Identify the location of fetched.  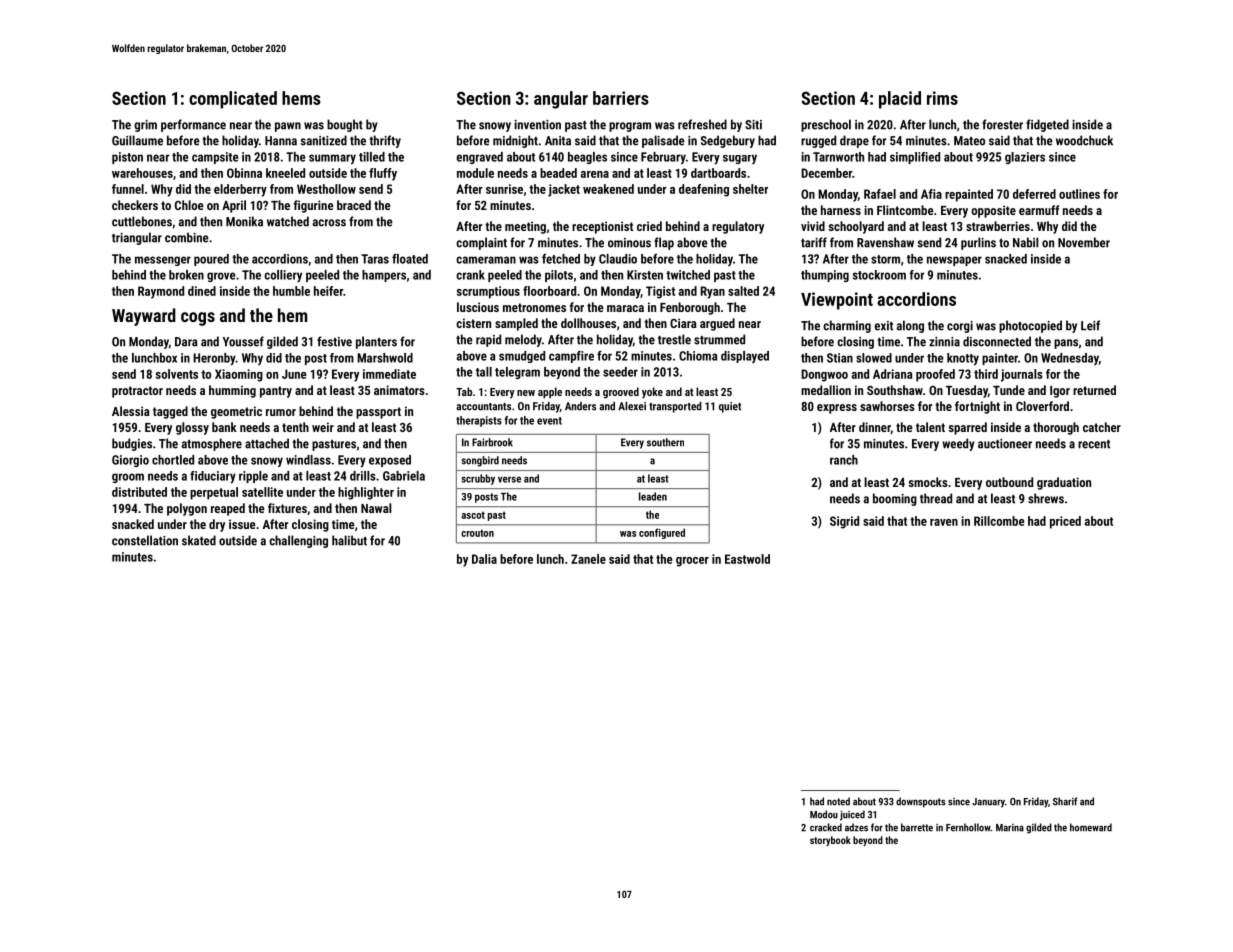
(561, 259).
